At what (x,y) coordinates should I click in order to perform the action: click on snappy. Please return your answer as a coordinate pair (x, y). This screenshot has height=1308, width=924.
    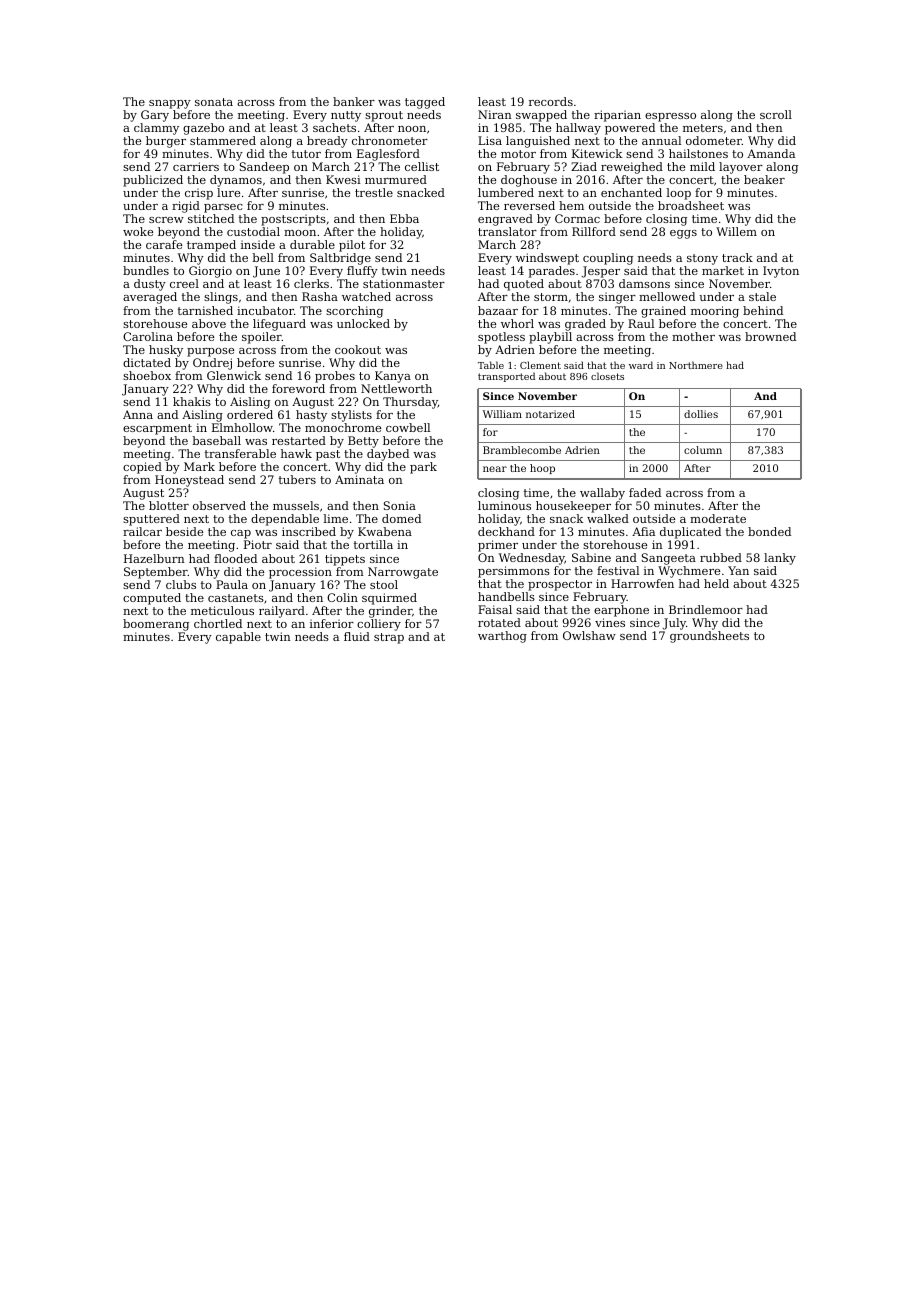
    Looking at the image, I should click on (170, 104).
